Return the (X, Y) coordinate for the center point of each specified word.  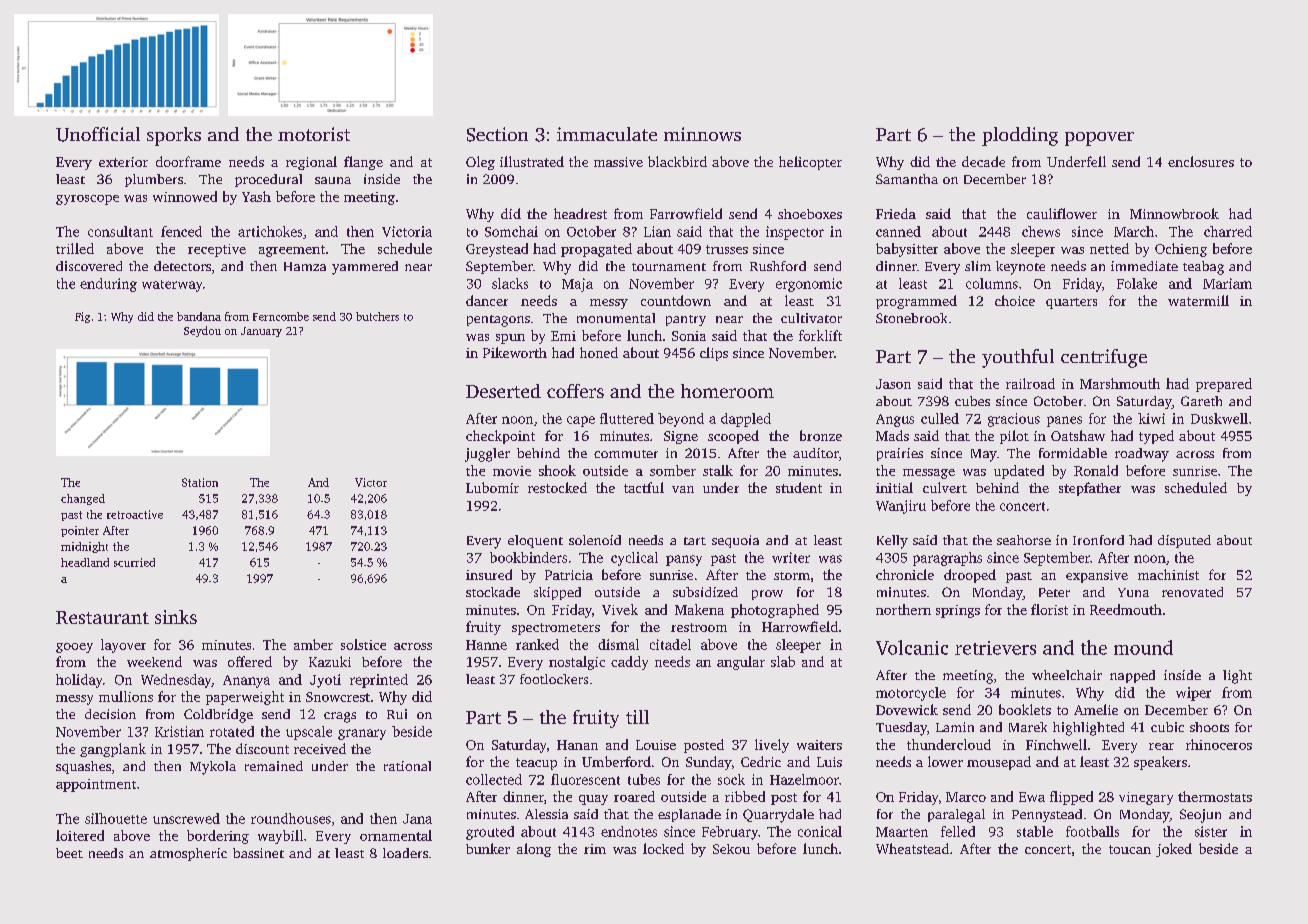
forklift (820, 335)
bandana (199, 316)
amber (313, 644)
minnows (702, 134)
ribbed (745, 796)
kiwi (1151, 418)
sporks (174, 136)
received (320, 748)
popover (1099, 139)
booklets (1025, 709)
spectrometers (556, 629)
